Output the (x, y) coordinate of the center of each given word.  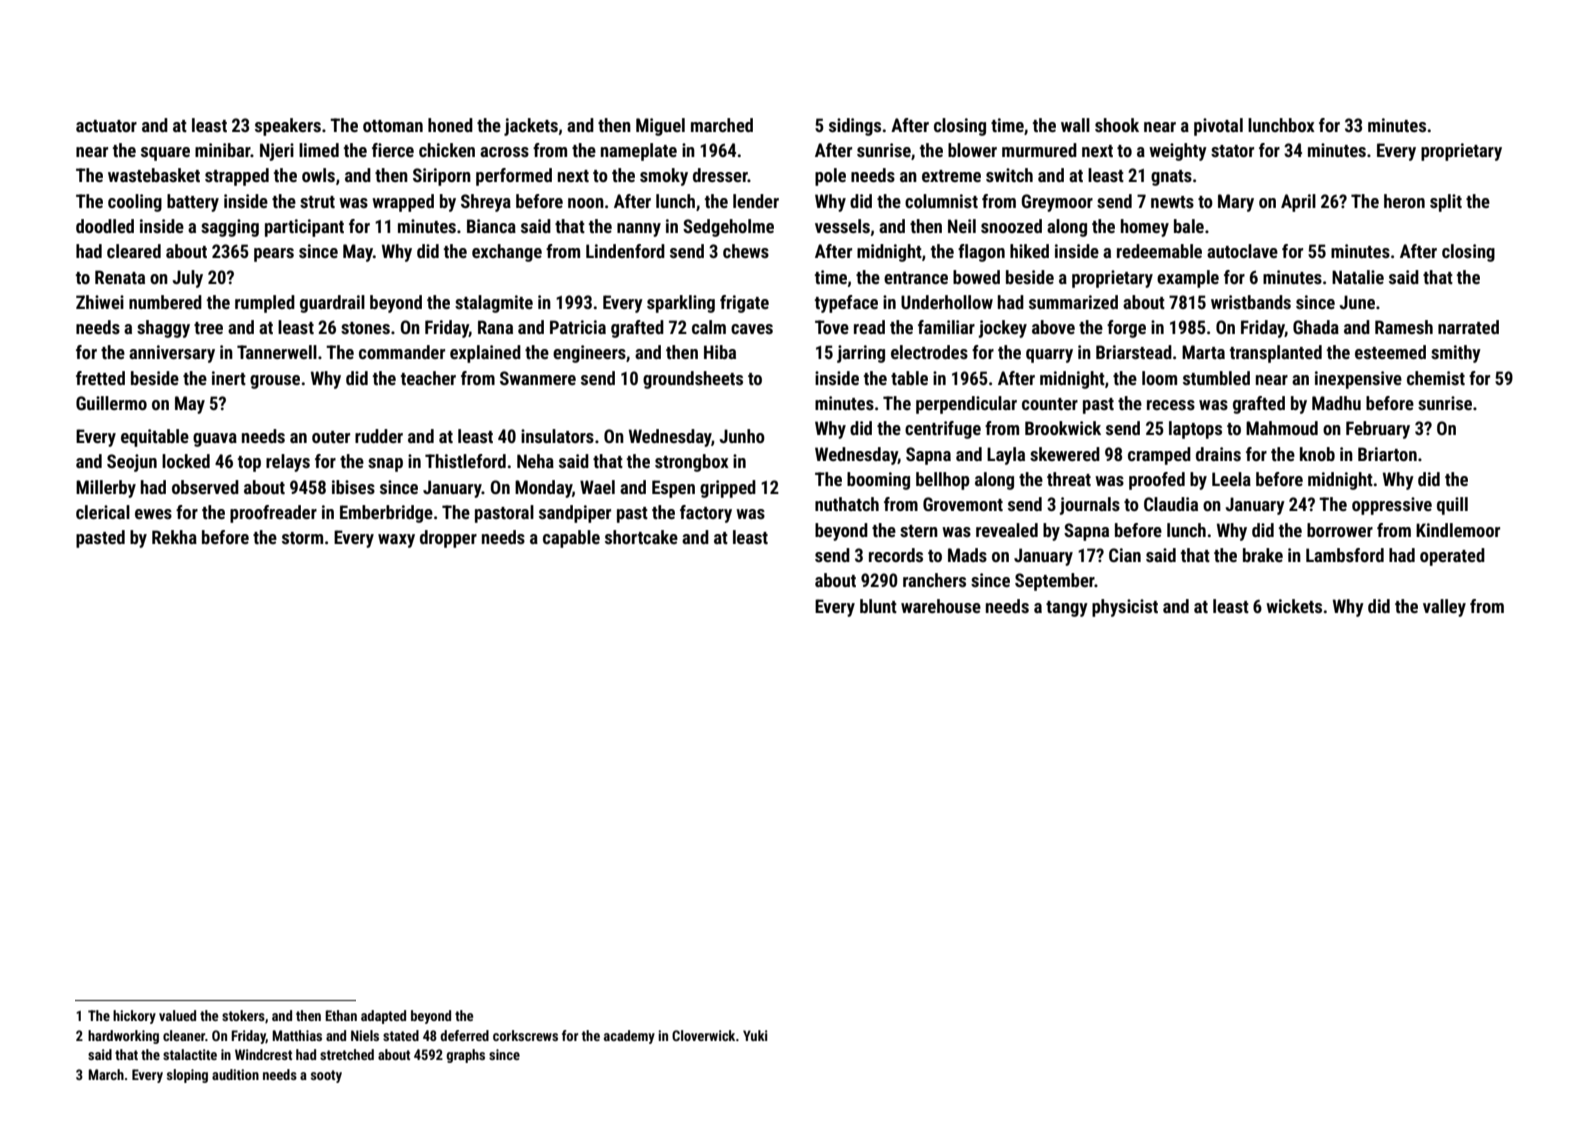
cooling (135, 203)
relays (288, 463)
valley (1444, 608)
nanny (639, 230)
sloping (187, 1076)
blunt (878, 606)
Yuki (755, 1035)
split (1446, 203)
